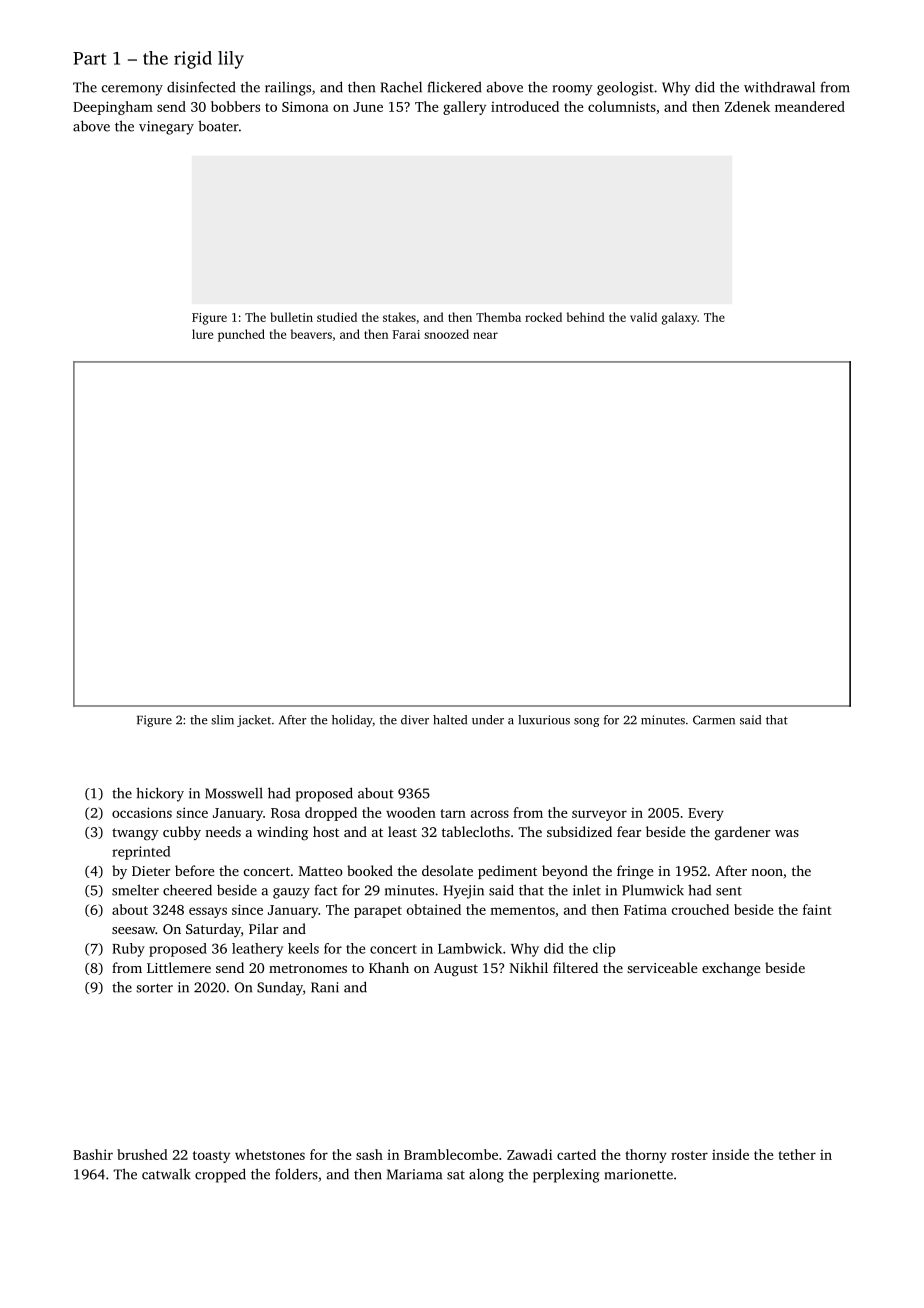 The height and width of the image is (1308, 924). I want to click on galaxy, so click(679, 318).
